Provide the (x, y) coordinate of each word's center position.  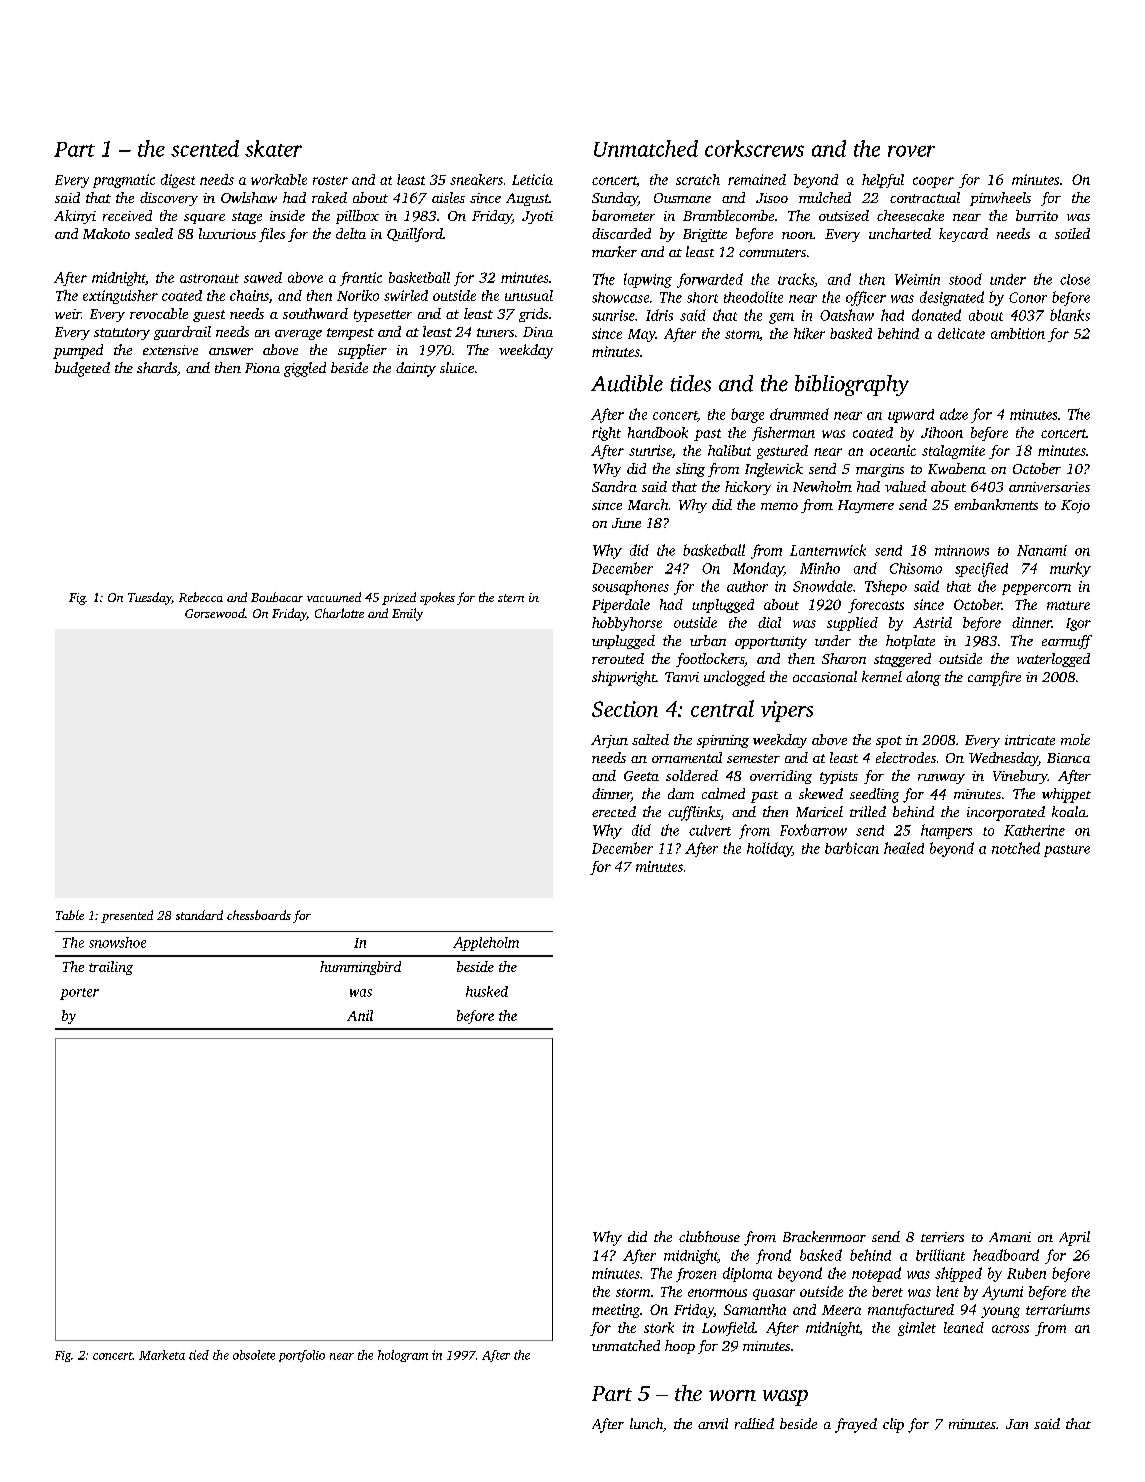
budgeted (82, 369)
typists (839, 777)
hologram (403, 1356)
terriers (942, 1237)
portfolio (302, 1356)
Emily (407, 614)
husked (487, 991)
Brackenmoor (824, 1236)
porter (79, 994)
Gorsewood (215, 613)
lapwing (648, 280)
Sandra (614, 486)
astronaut (209, 278)
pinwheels (1000, 199)
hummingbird (360, 968)
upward (911, 416)
